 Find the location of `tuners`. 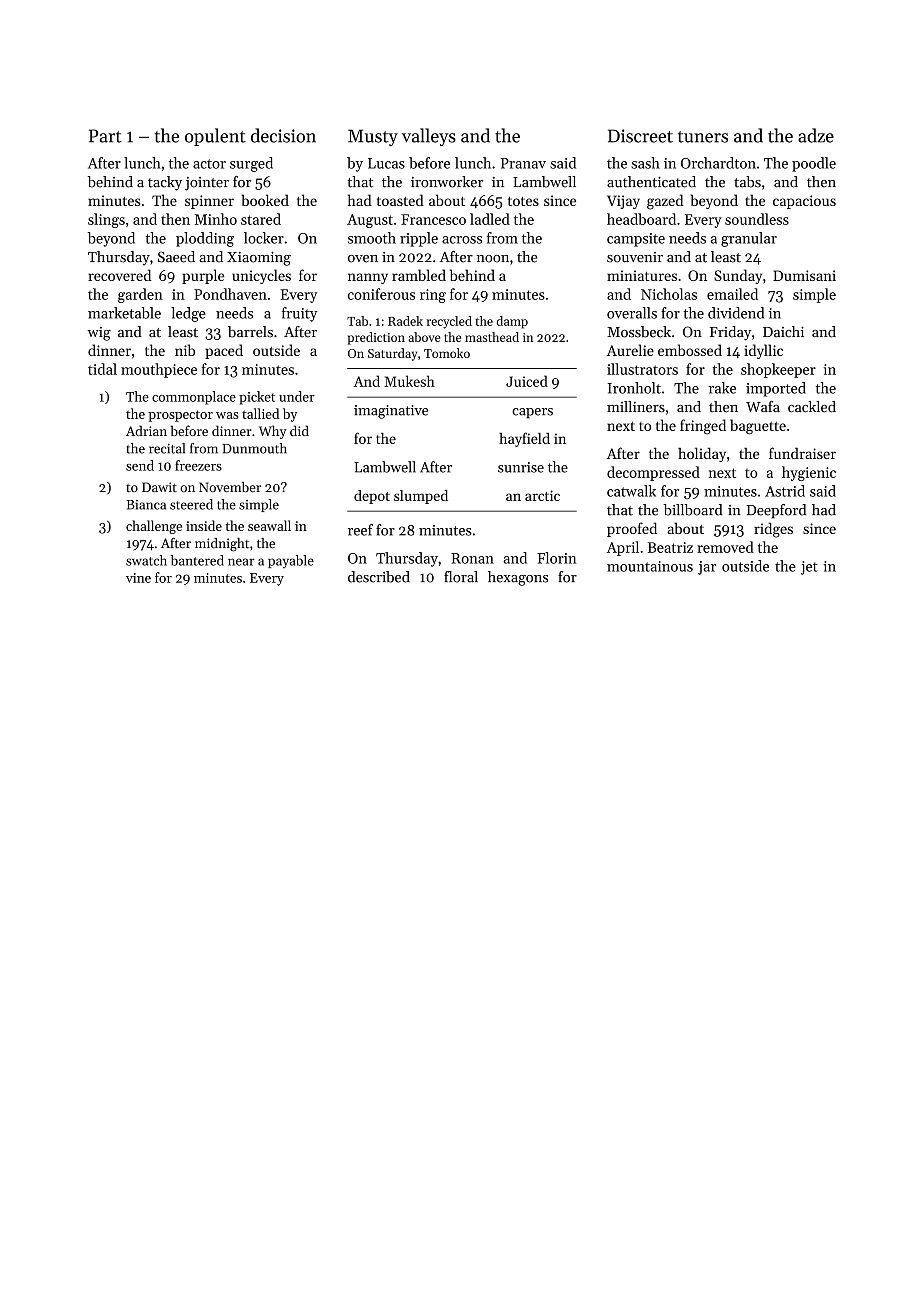

tuners is located at coordinates (703, 137).
